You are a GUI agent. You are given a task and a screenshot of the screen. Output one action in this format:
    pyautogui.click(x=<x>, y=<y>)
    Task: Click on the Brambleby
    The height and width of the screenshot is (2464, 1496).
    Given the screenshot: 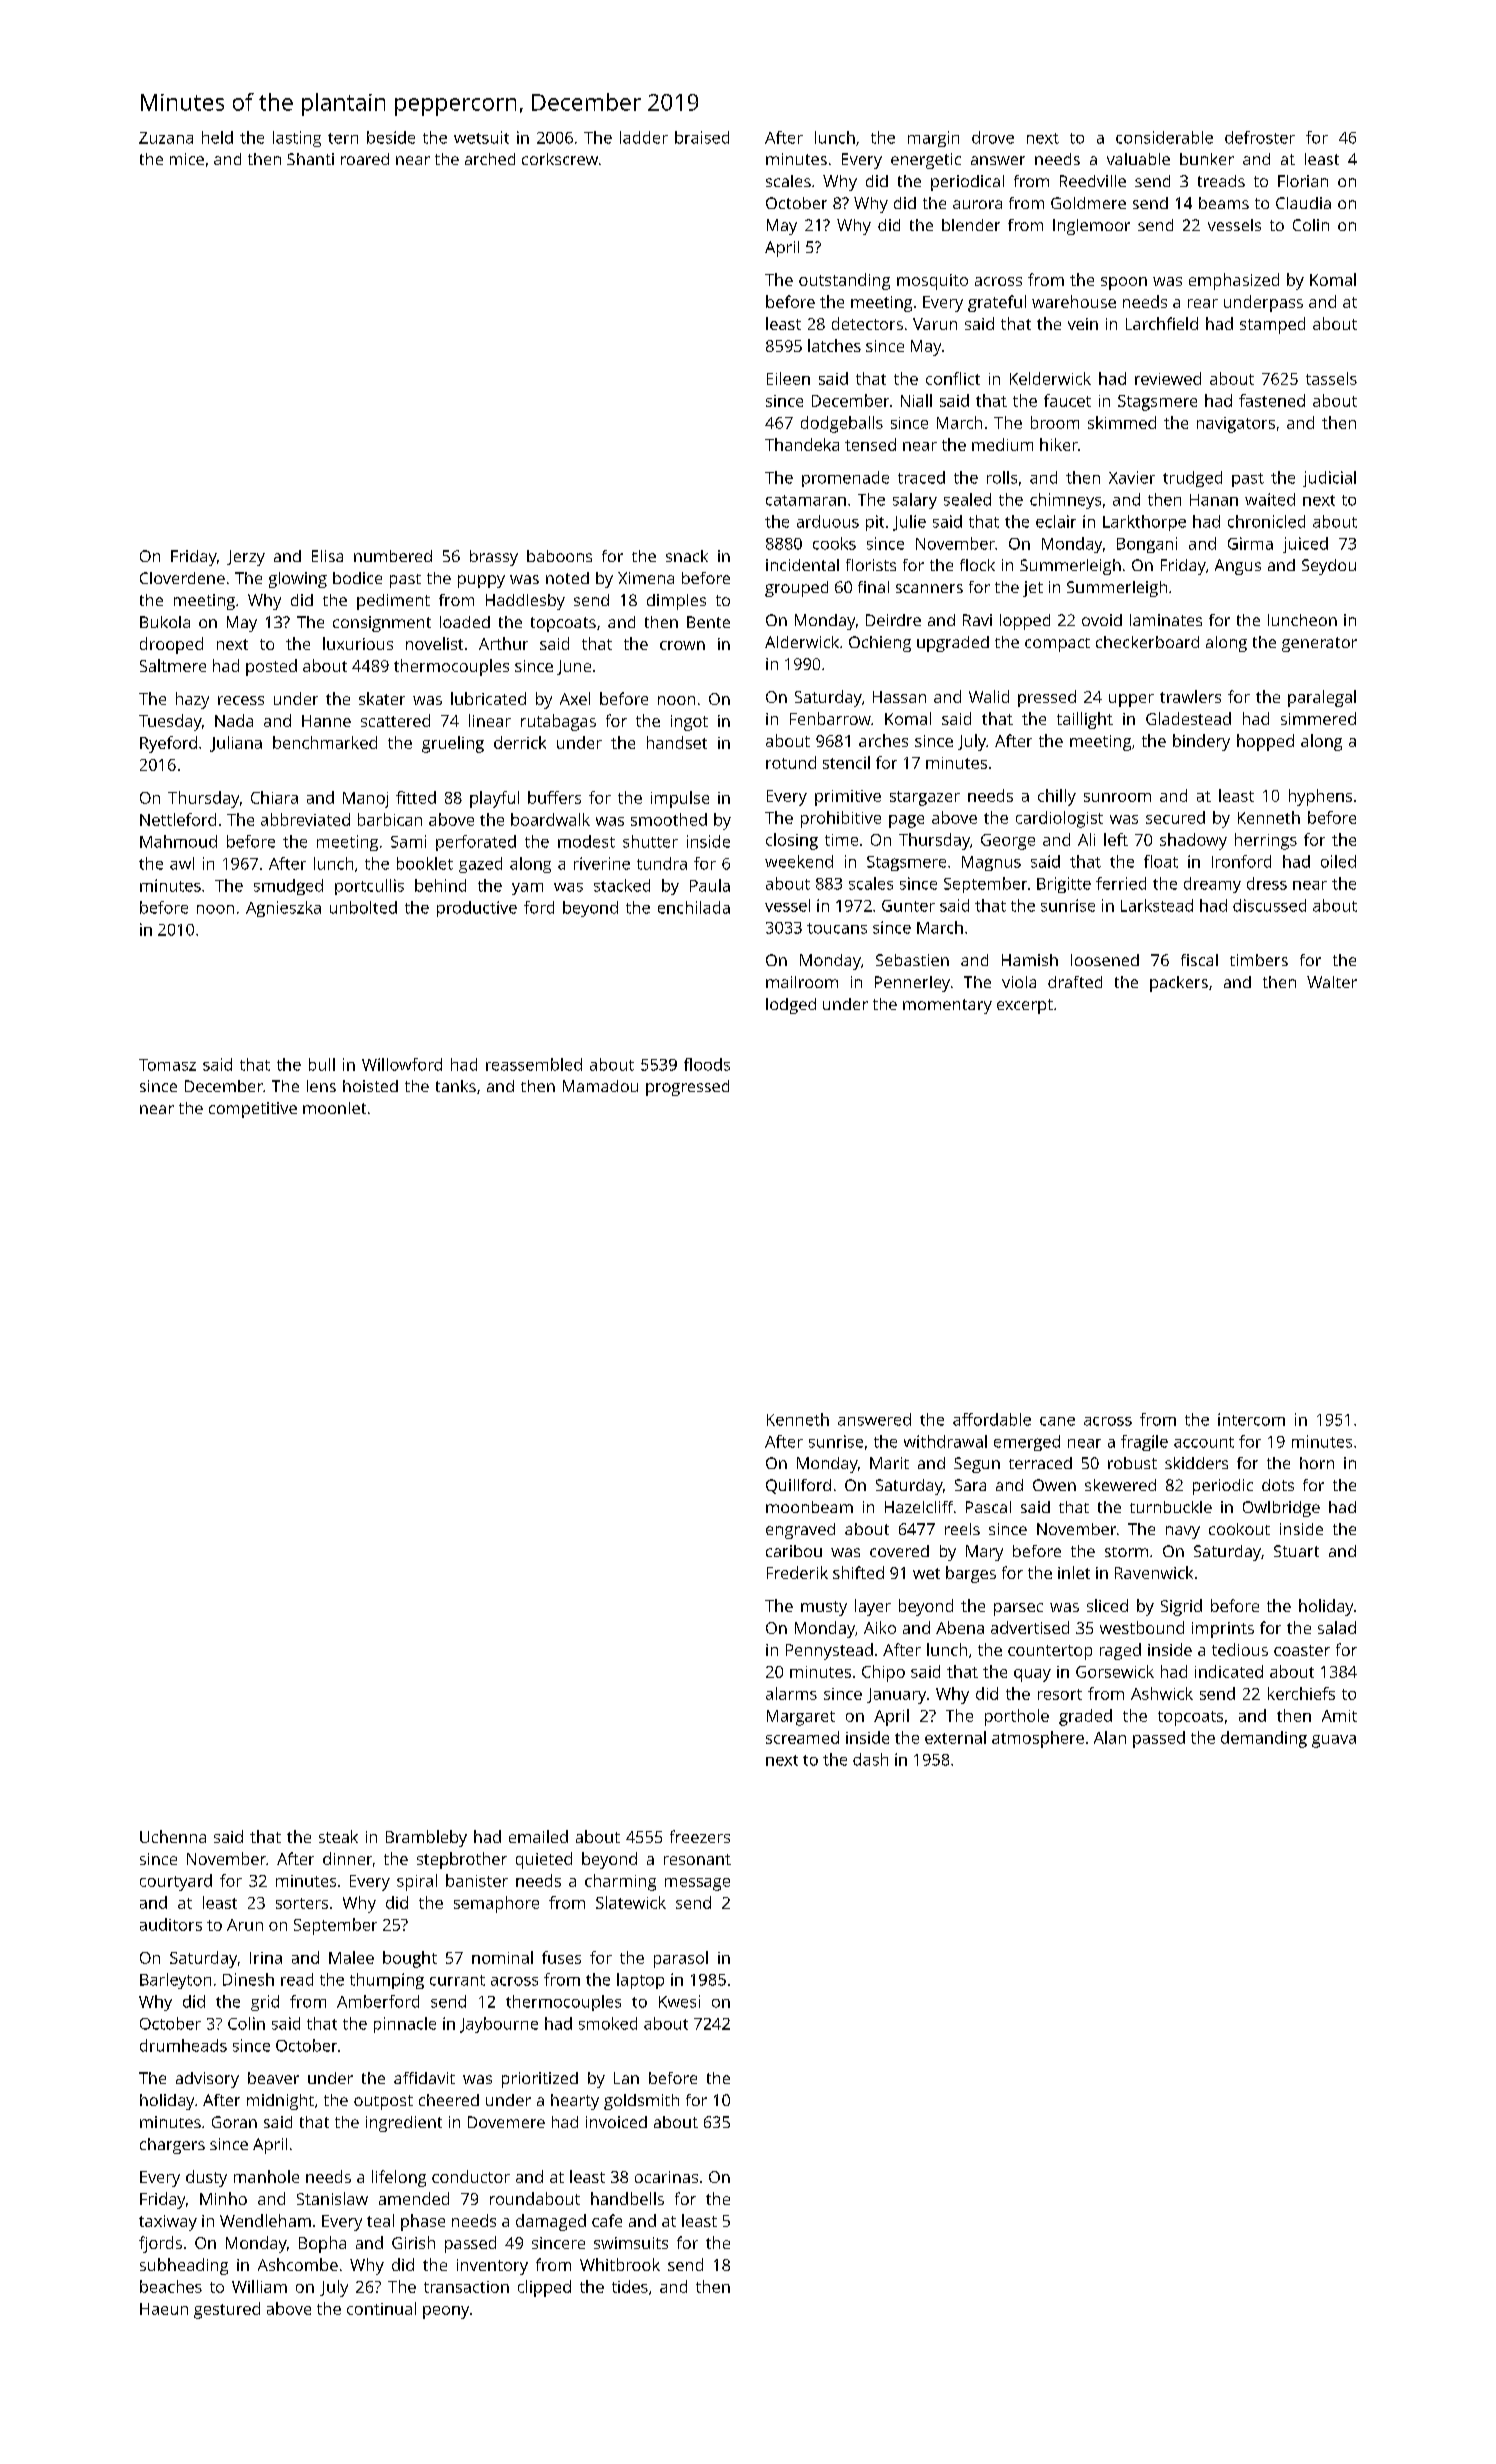 What is the action you would take?
    pyautogui.click(x=426, y=1838)
